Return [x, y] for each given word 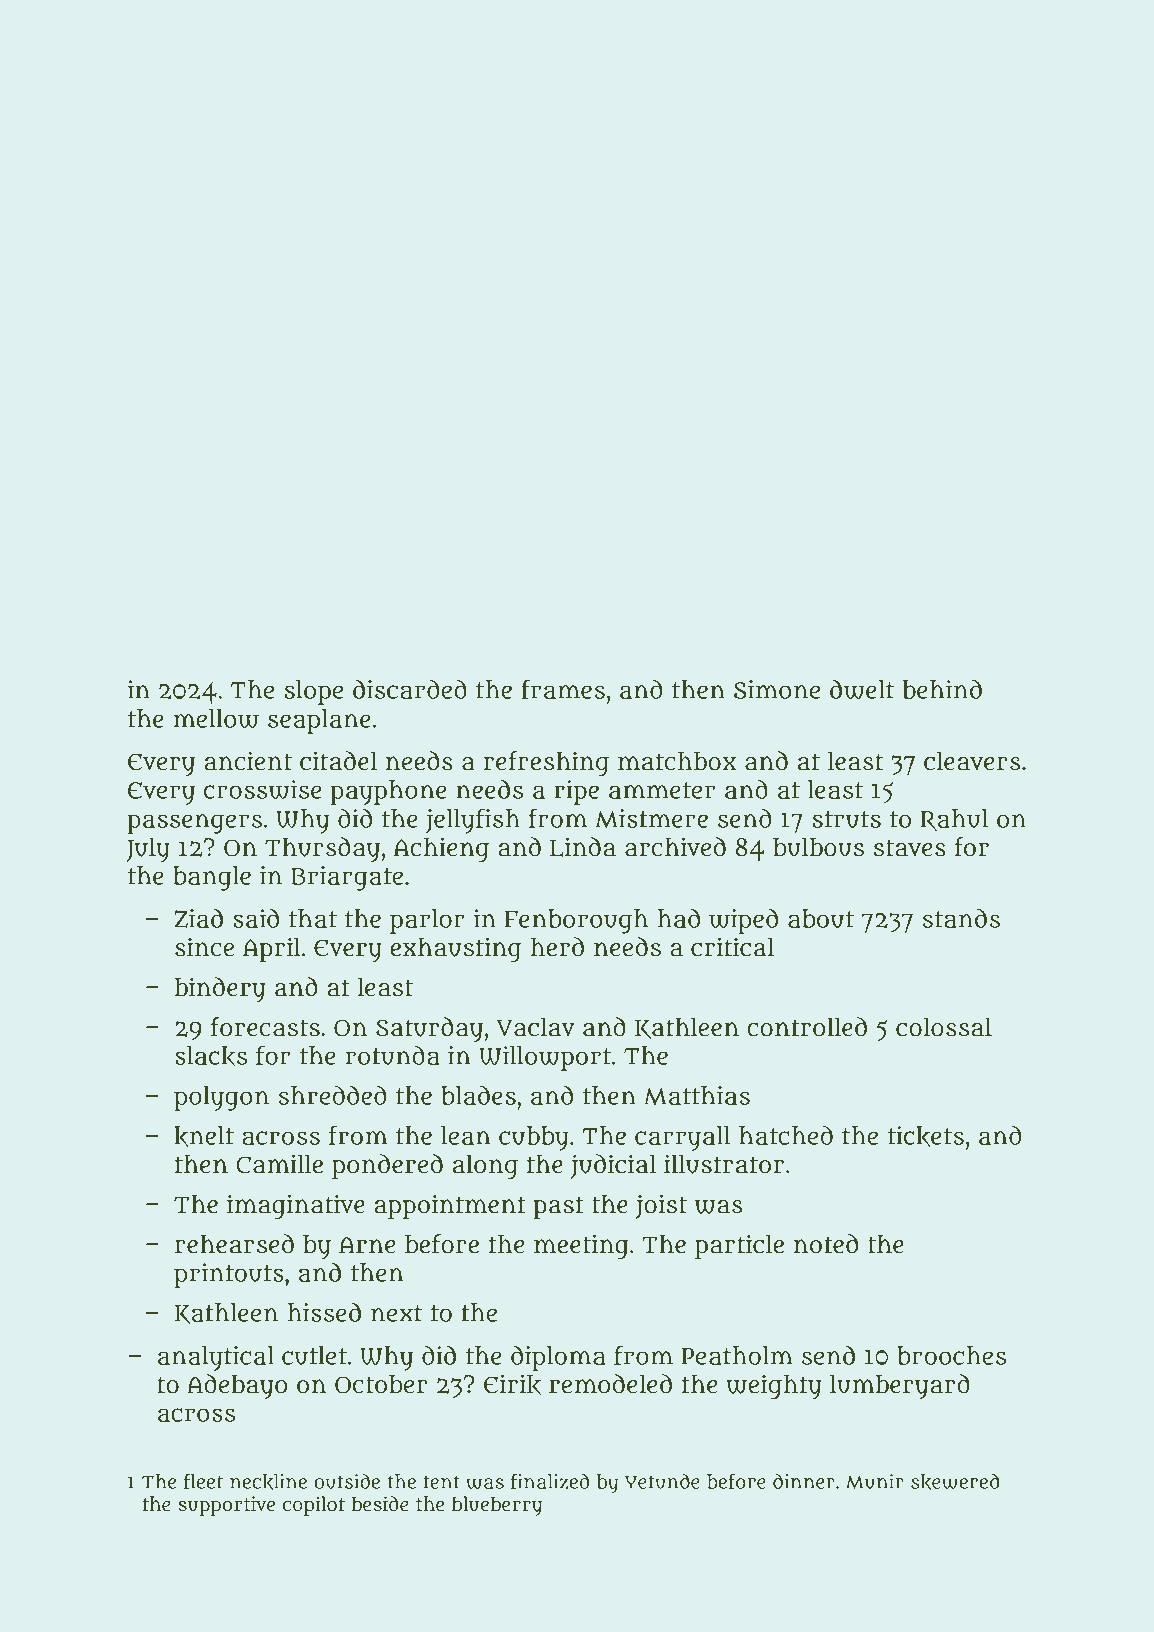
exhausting [456, 949]
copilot [313, 1506]
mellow [216, 719]
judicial [613, 1166]
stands [961, 918]
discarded [410, 689]
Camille [279, 1164]
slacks [211, 1056]
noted [826, 1244]
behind [942, 689]
